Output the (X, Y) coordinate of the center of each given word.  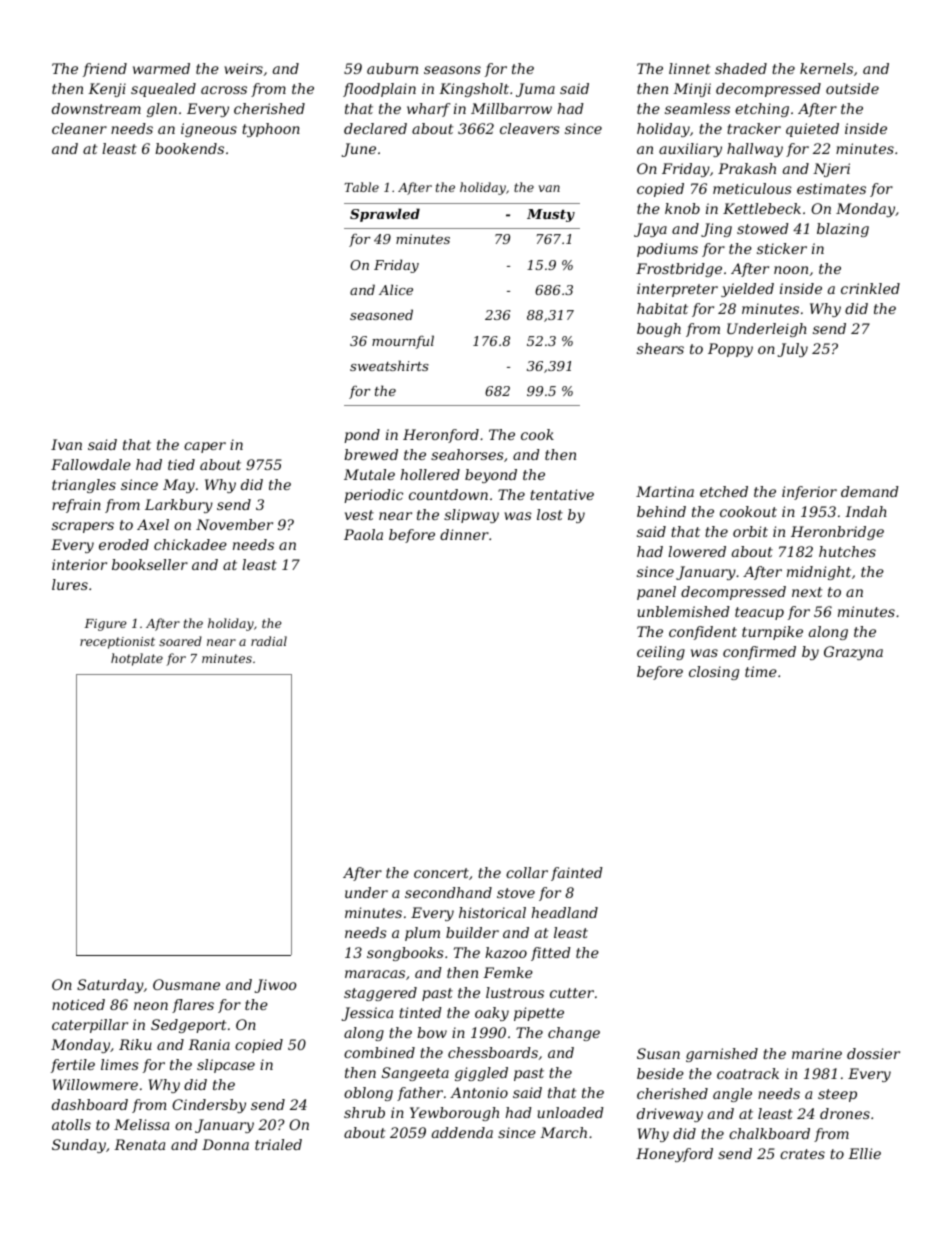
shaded (741, 68)
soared (180, 641)
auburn (392, 68)
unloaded (571, 1112)
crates (802, 1154)
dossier (873, 1053)
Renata (139, 1144)
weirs (243, 68)
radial (269, 641)
